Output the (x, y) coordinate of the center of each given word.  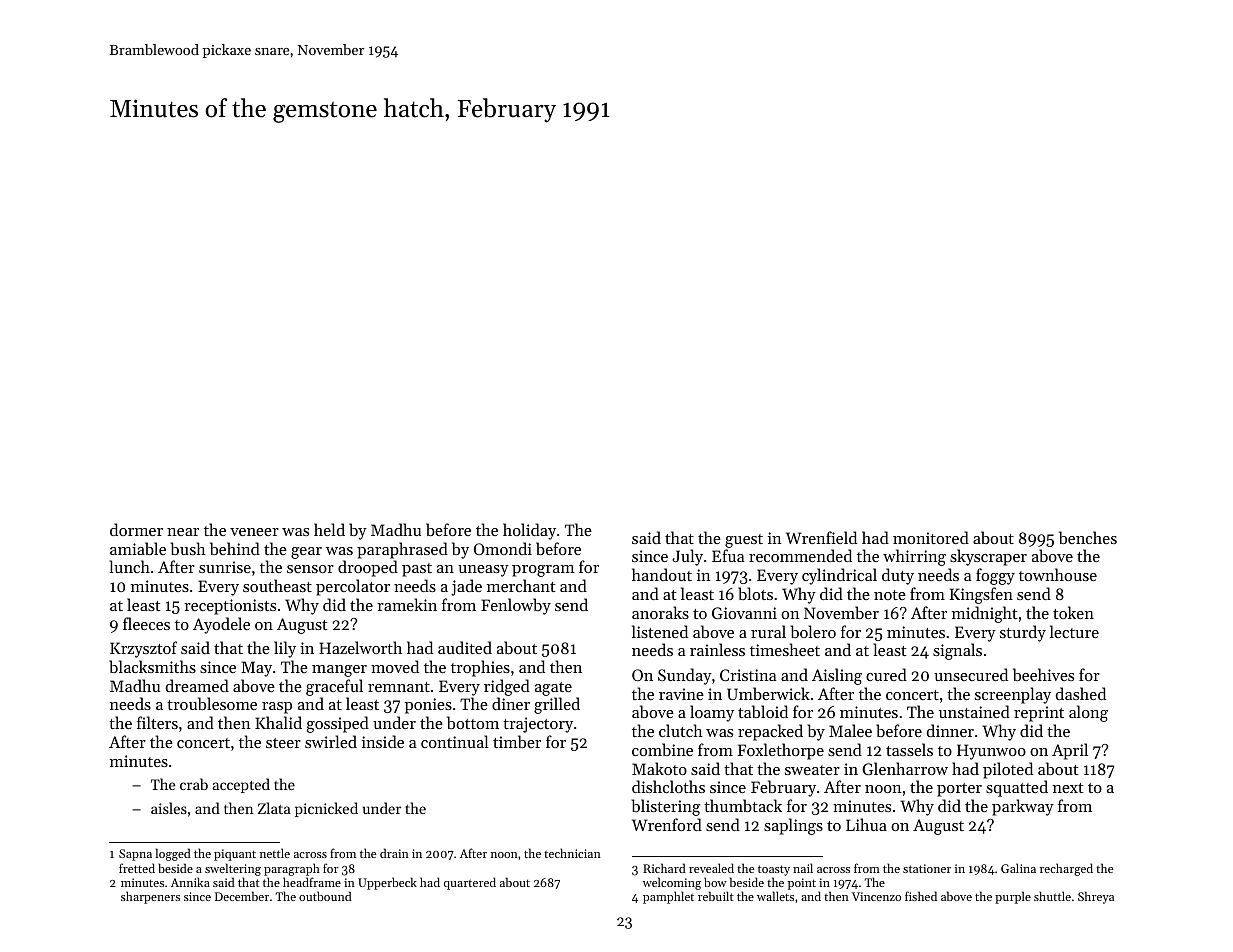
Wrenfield (821, 537)
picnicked (326, 809)
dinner (950, 730)
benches (1088, 537)
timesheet (785, 649)
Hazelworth (360, 647)
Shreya (1096, 897)
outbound (325, 896)
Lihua (866, 824)
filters (157, 722)
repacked (770, 732)
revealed (711, 868)
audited (465, 647)
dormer (136, 529)
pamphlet (668, 897)
